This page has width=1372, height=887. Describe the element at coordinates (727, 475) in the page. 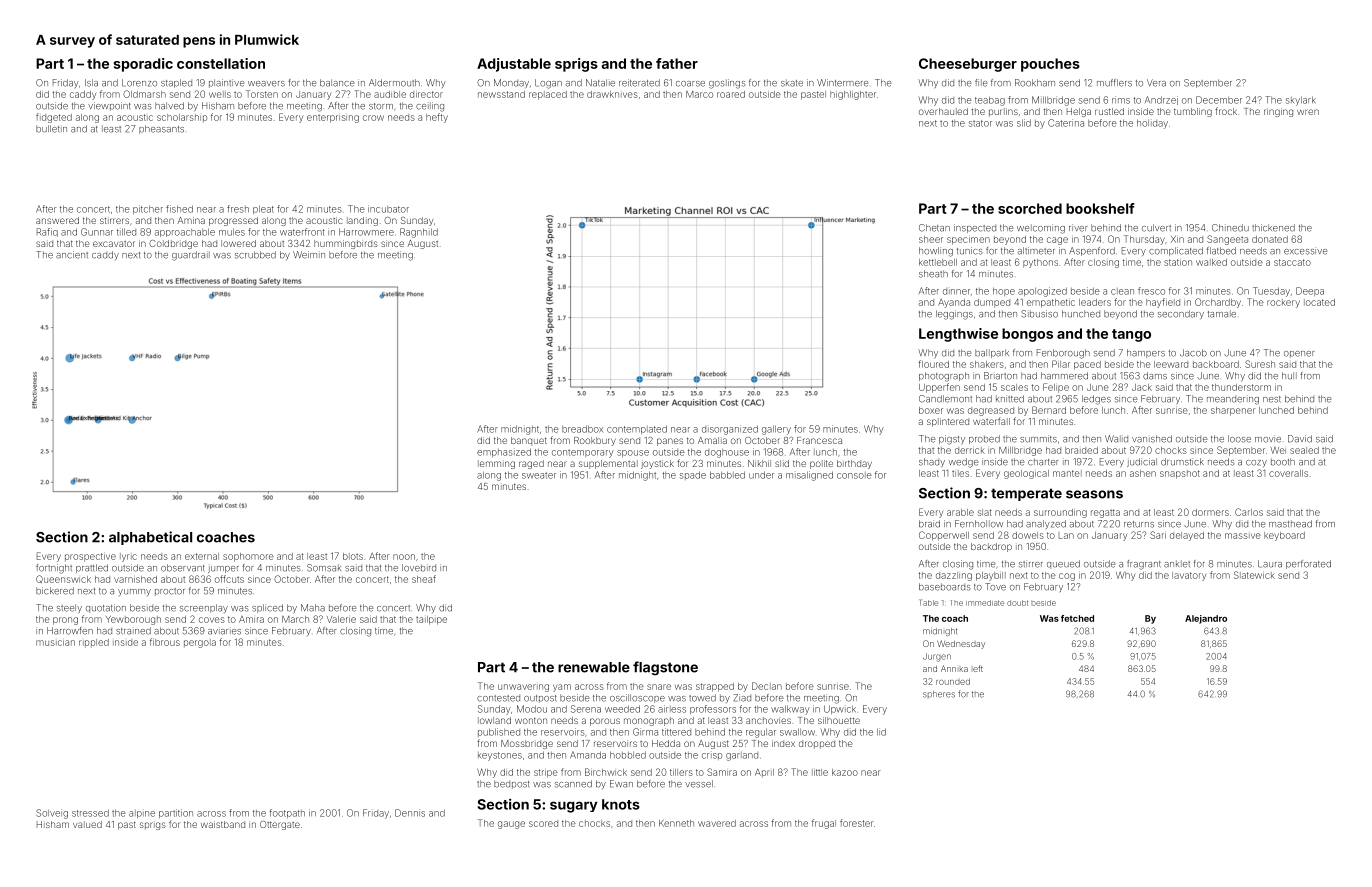

I see `babbled` at that location.
